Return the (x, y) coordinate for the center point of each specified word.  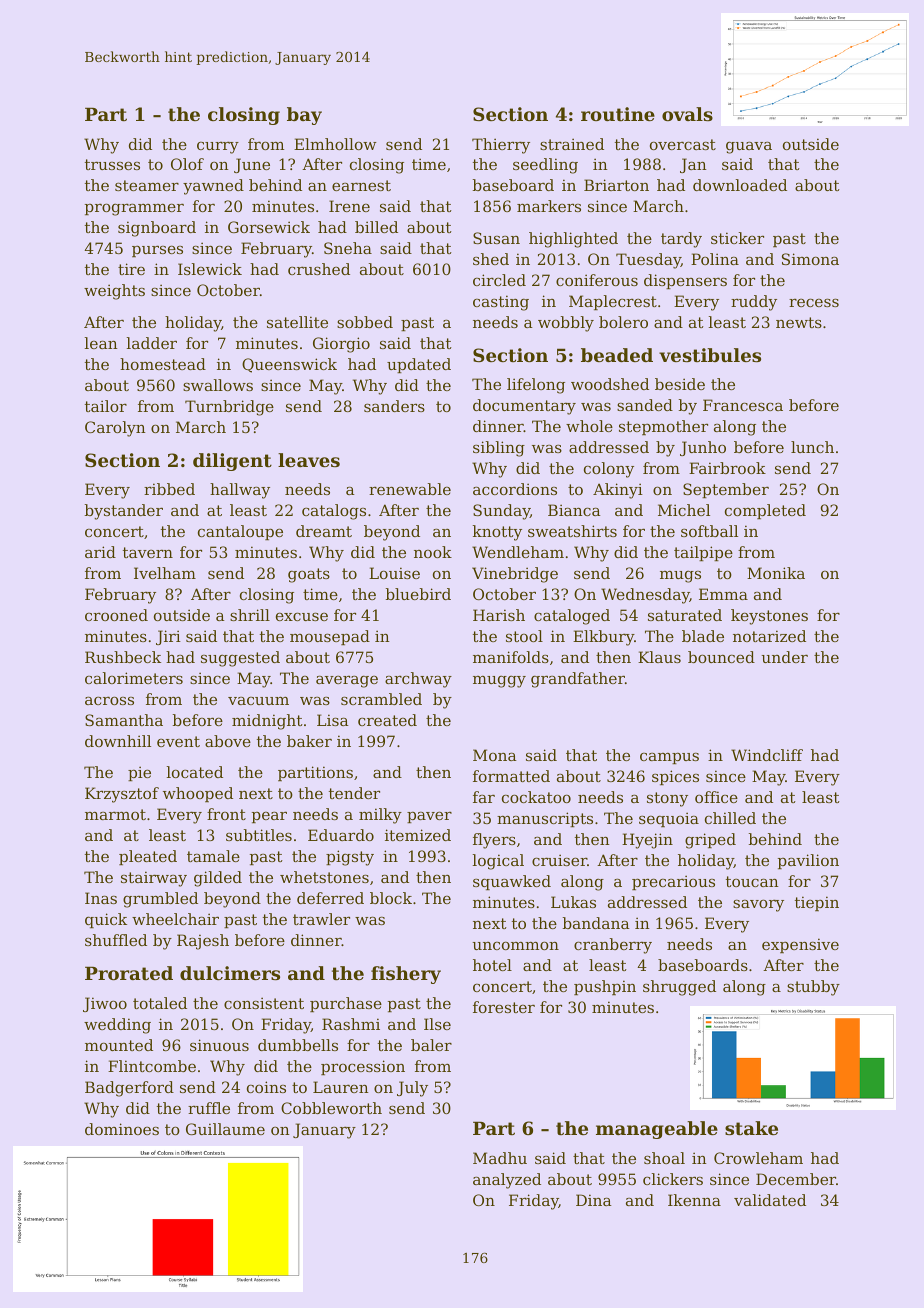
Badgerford (129, 1089)
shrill (250, 615)
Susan (496, 238)
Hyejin (647, 841)
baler (431, 1045)
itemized (418, 835)
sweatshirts (572, 531)
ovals (687, 114)
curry (218, 147)
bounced (721, 657)
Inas (101, 898)
